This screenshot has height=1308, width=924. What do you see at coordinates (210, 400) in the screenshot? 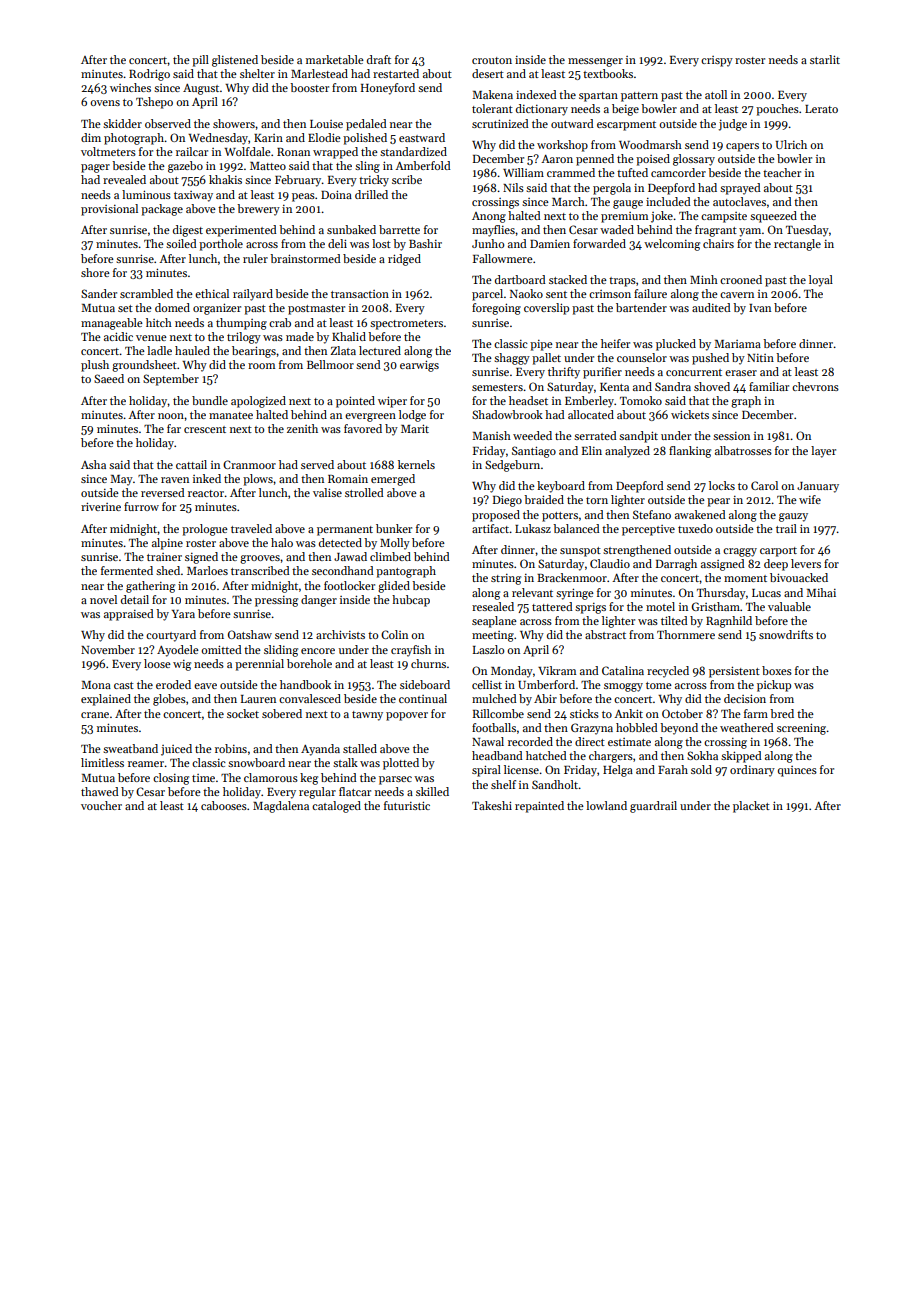
I see `bundle` at bounding box center [210, 400].
